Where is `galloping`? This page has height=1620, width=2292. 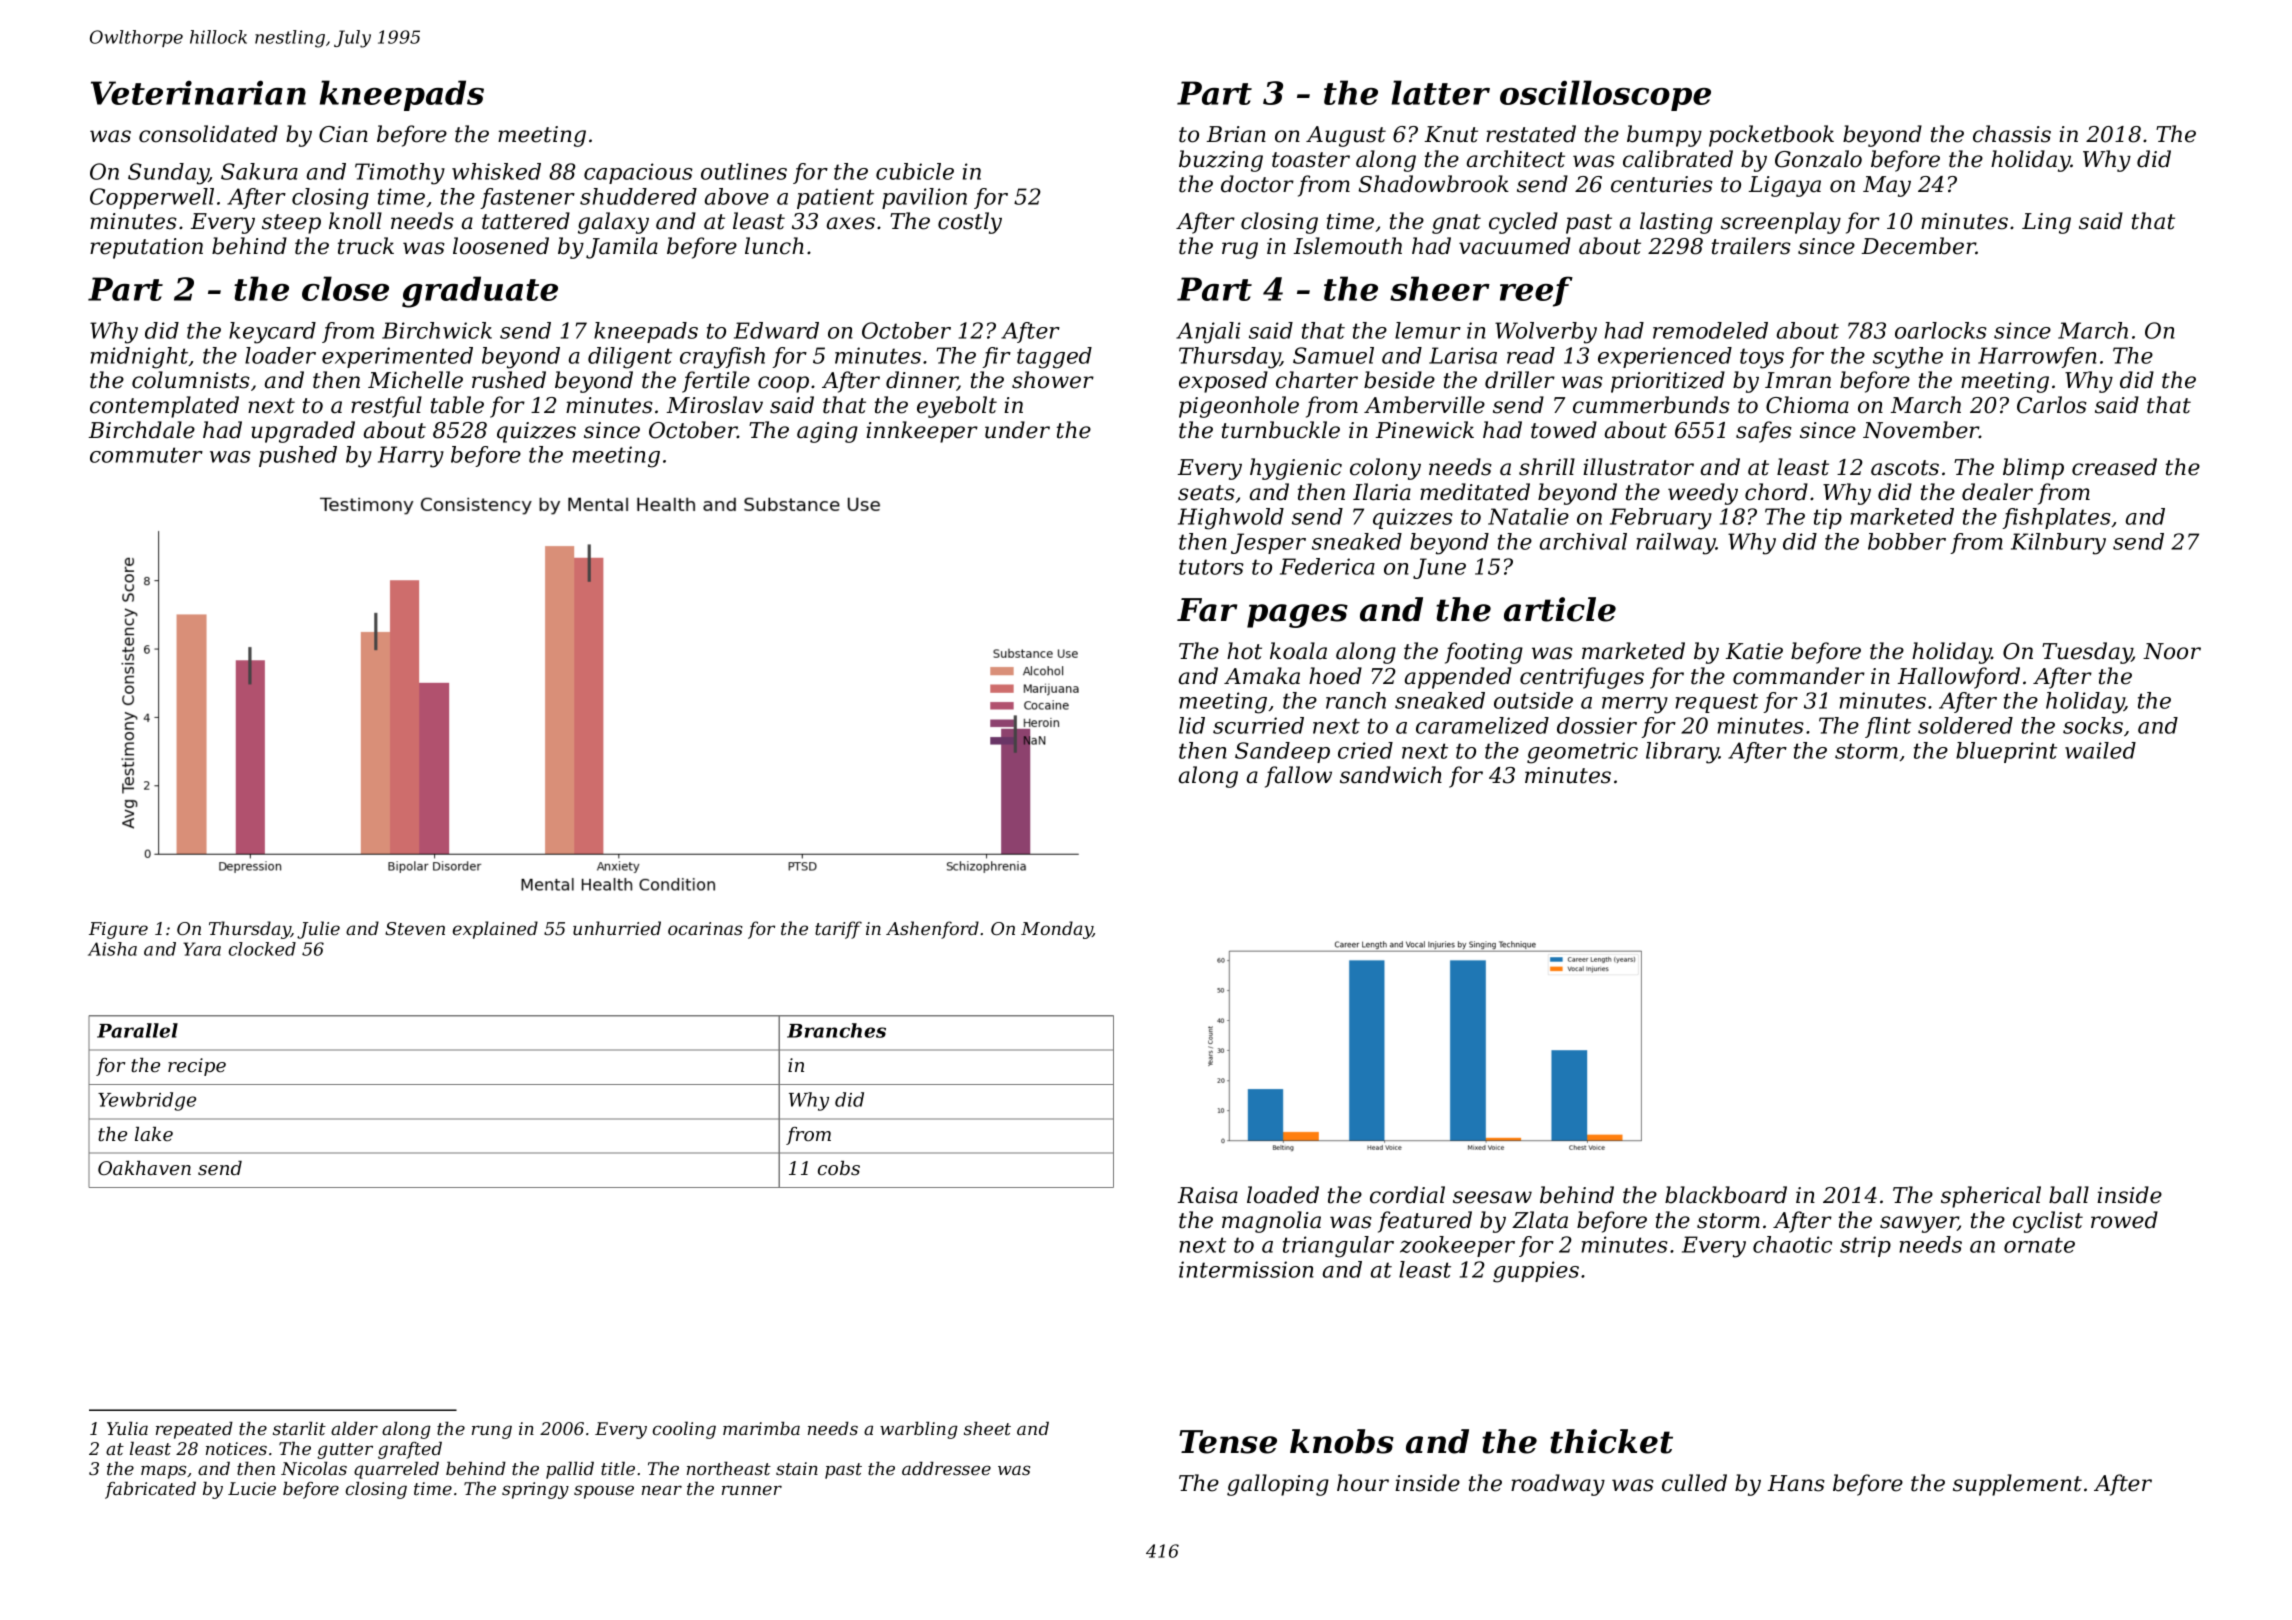
galloping is located at coordinates (1278, 1485).
